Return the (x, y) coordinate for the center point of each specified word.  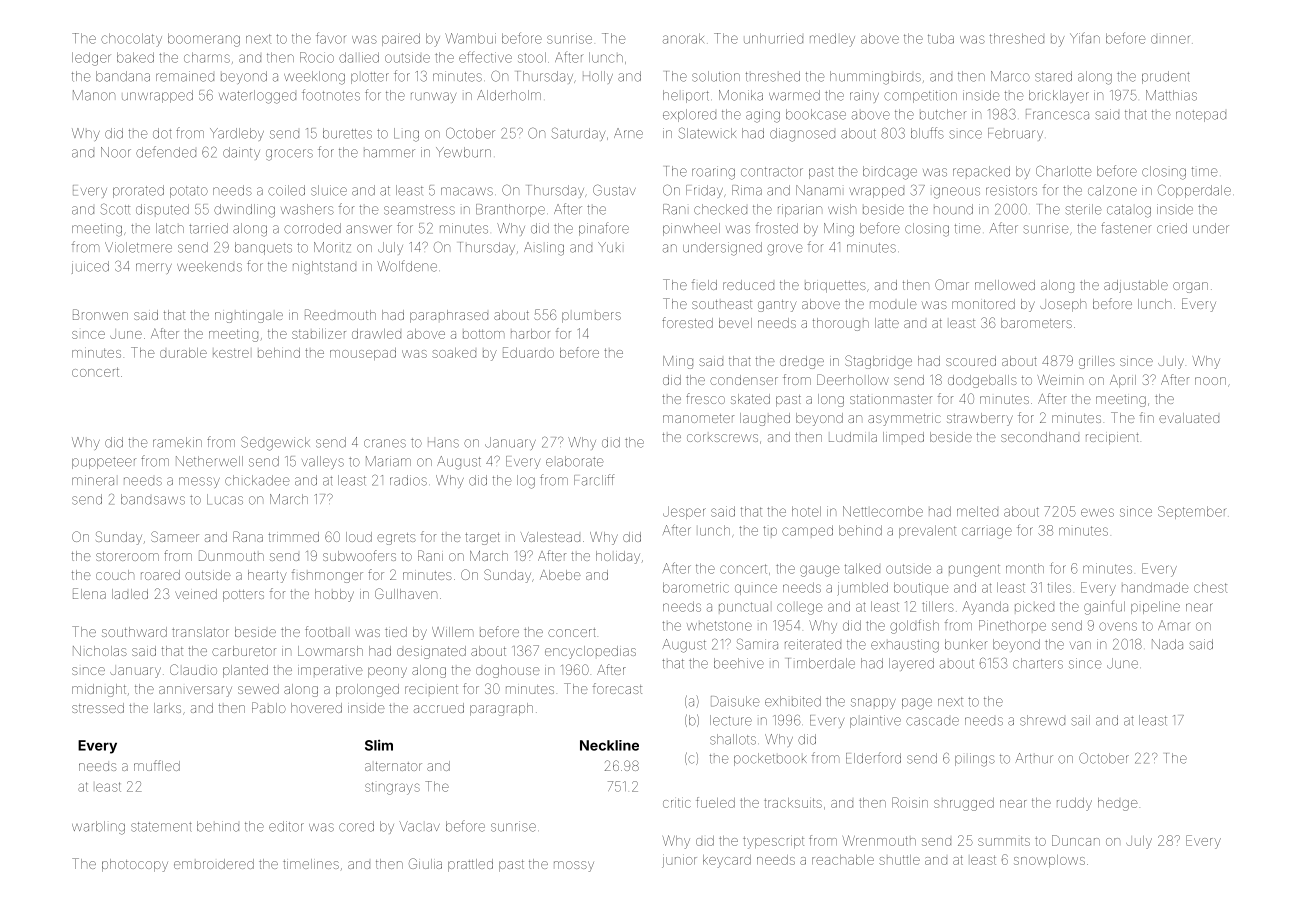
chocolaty (131, 40)
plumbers (591, 317)
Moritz (332, 247)
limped (903, 437)
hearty (267, 576)
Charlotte (1064, 171)
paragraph (501, 709)
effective (485, 57)
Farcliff (594, 480)
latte (887, 323)
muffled (157, 765)
